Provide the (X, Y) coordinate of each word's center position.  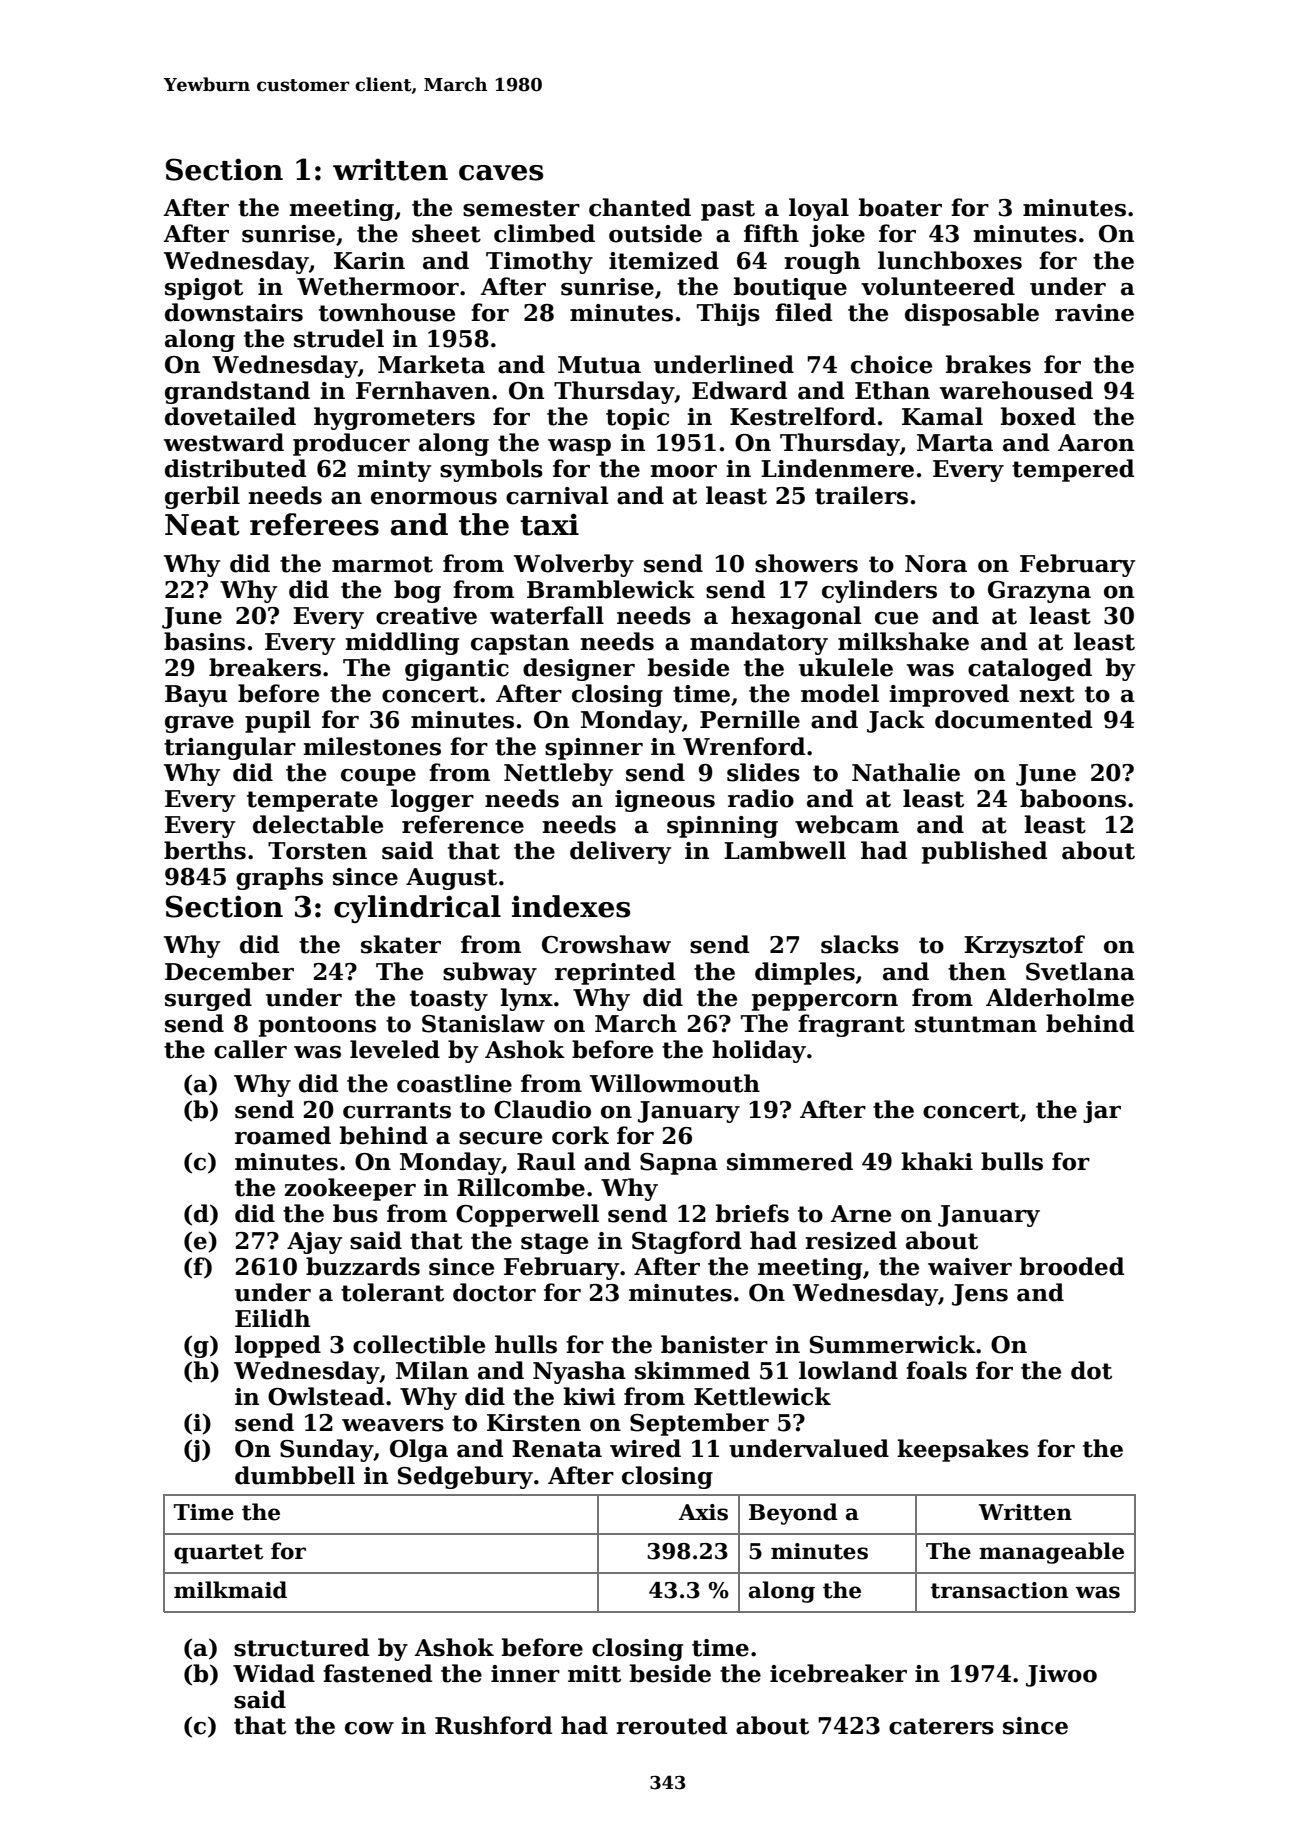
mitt (594, 1674)
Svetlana (1080, 971)
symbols (491, 470)
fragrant (851, 1025)
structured (301, 1647)
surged (208, 999)
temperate (312, 801)
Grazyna (1039, 592)
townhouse (387, 312)
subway (490, 973)
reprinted (615, 973)
